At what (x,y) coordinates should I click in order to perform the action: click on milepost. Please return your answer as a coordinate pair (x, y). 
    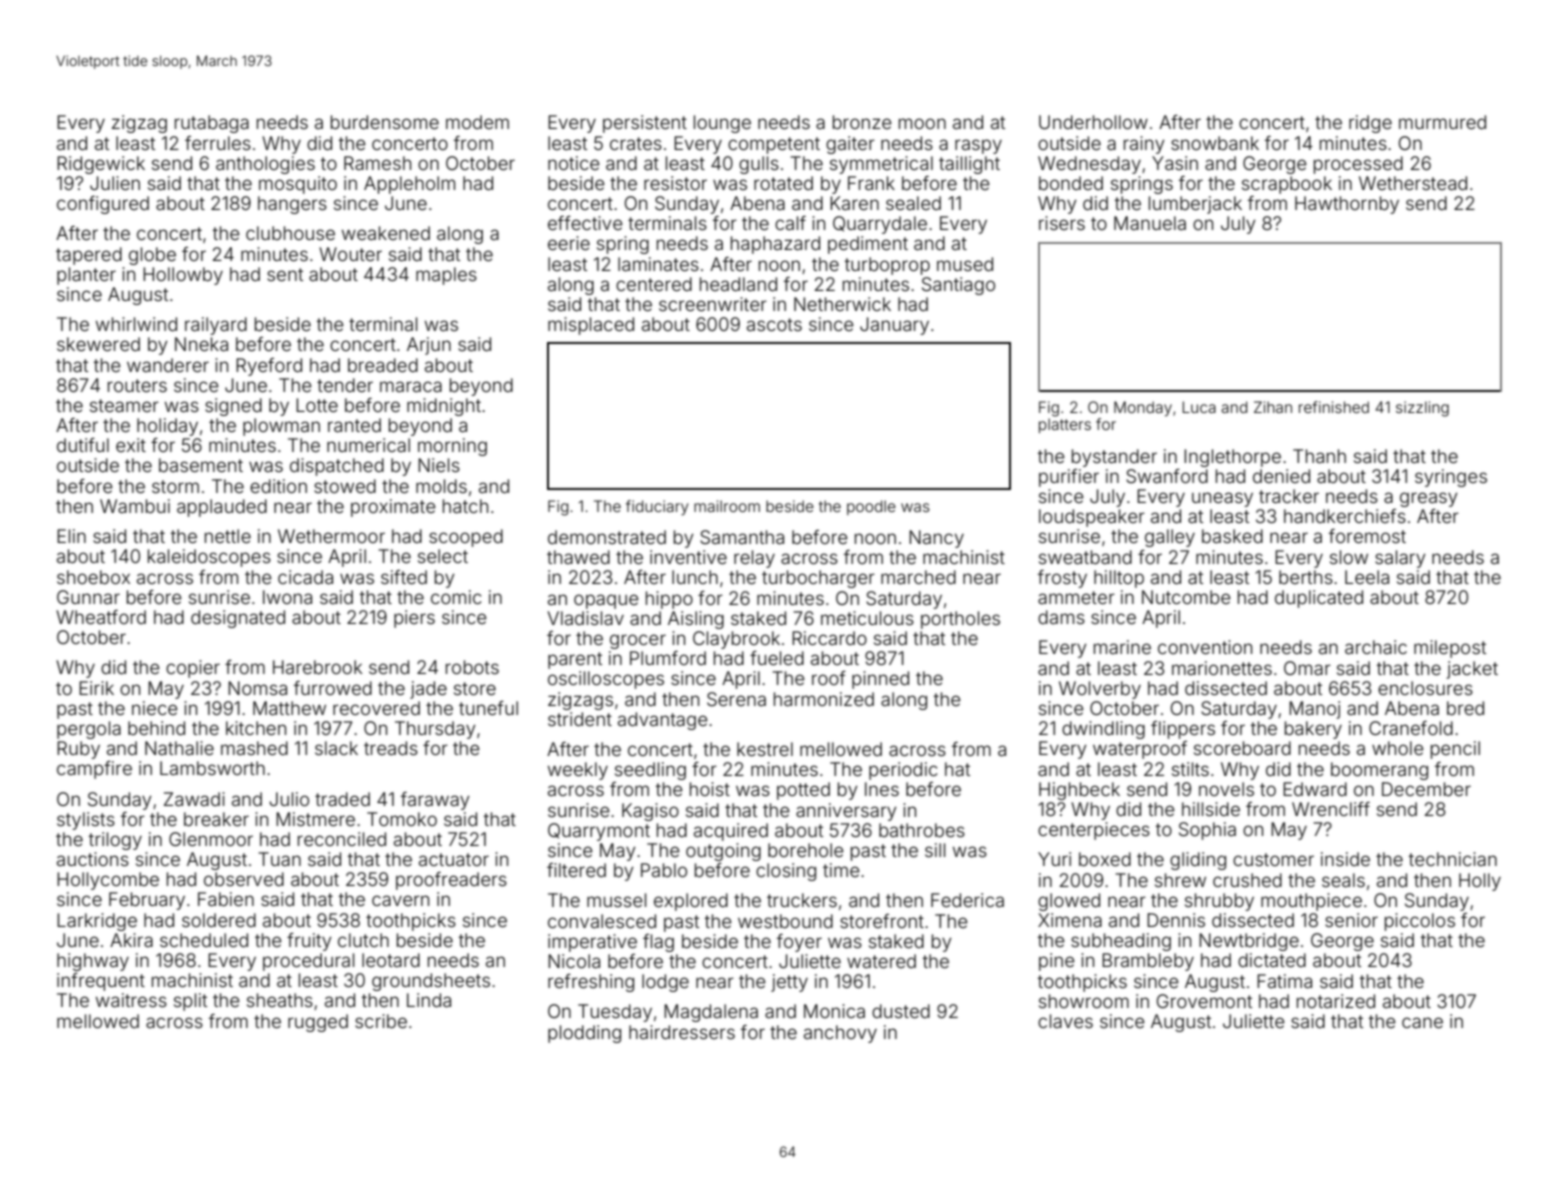
    Looking at the image, I should click on (1450, 649).
